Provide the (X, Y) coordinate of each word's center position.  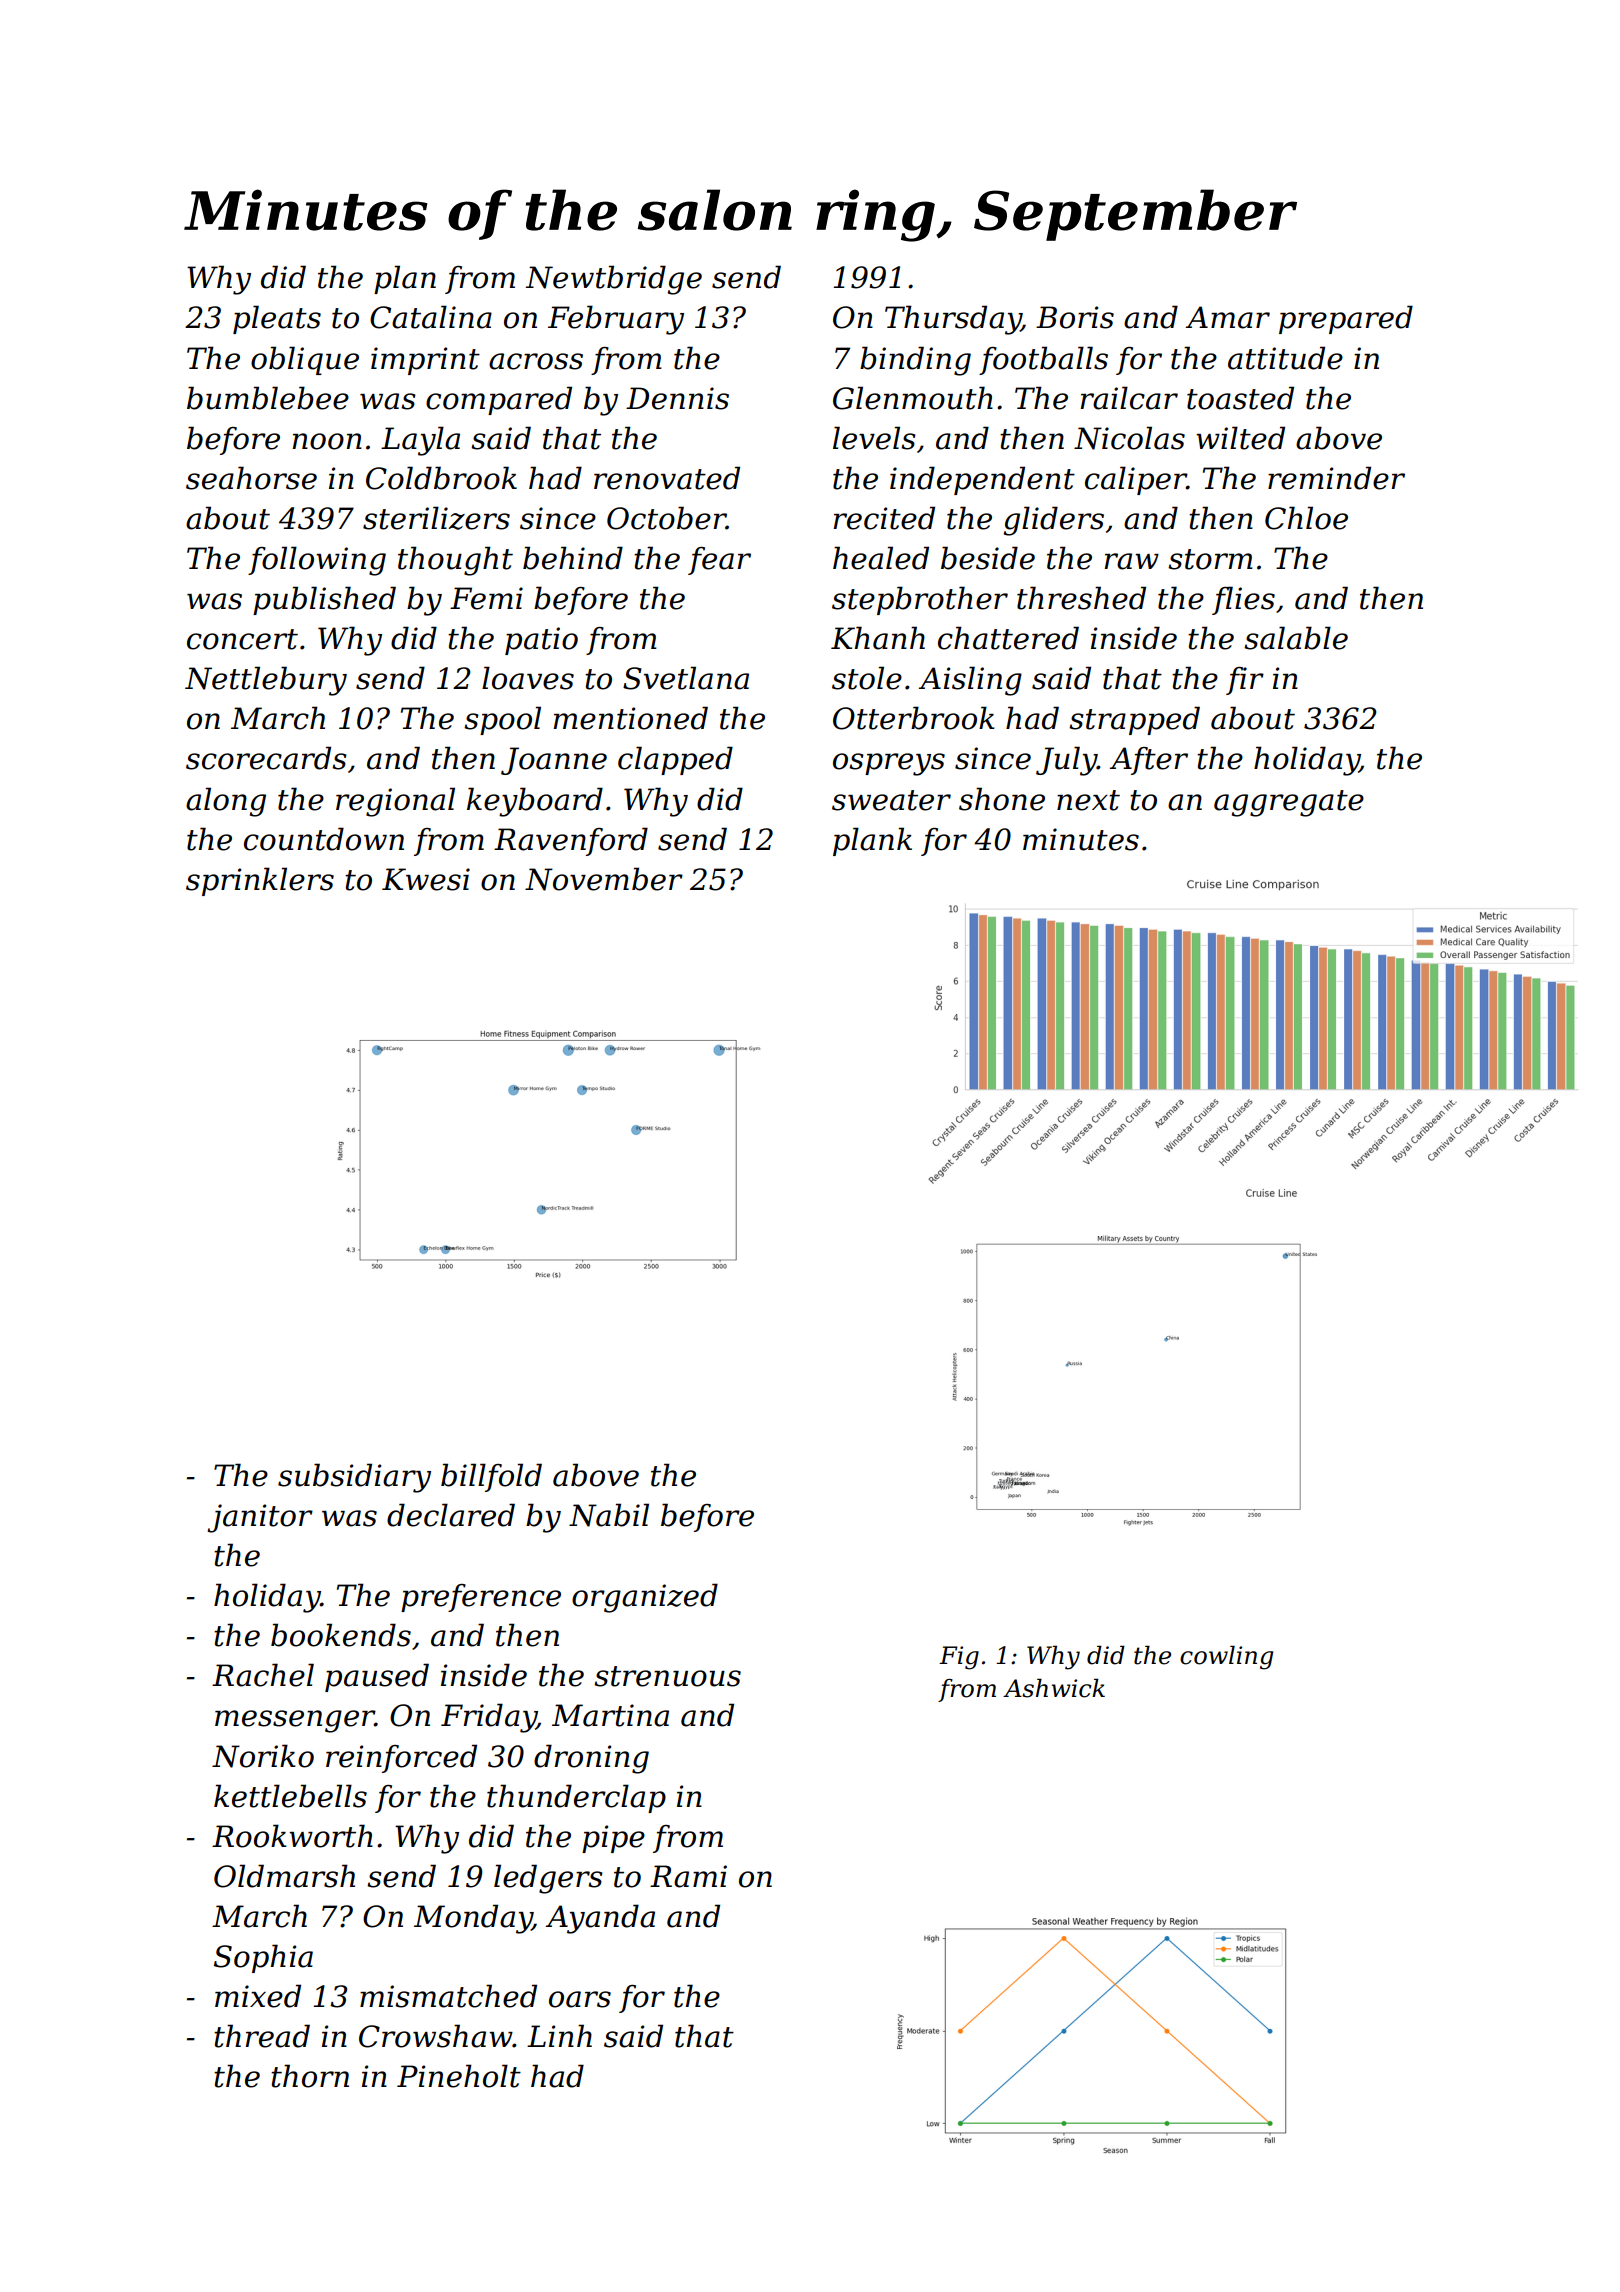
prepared (1346, 319)
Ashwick (1054, 1688)
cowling (1226, 1657)
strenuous (667, 1676)
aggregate (1289, 803)
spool (502, 720)
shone (1002, 799)
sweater (891, 800)
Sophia (263, 1958)
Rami (688, 1876)
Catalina (431, 317)
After (1149, 761)
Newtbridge (614, 280)
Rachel (263, 1675)
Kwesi (426, 879)
